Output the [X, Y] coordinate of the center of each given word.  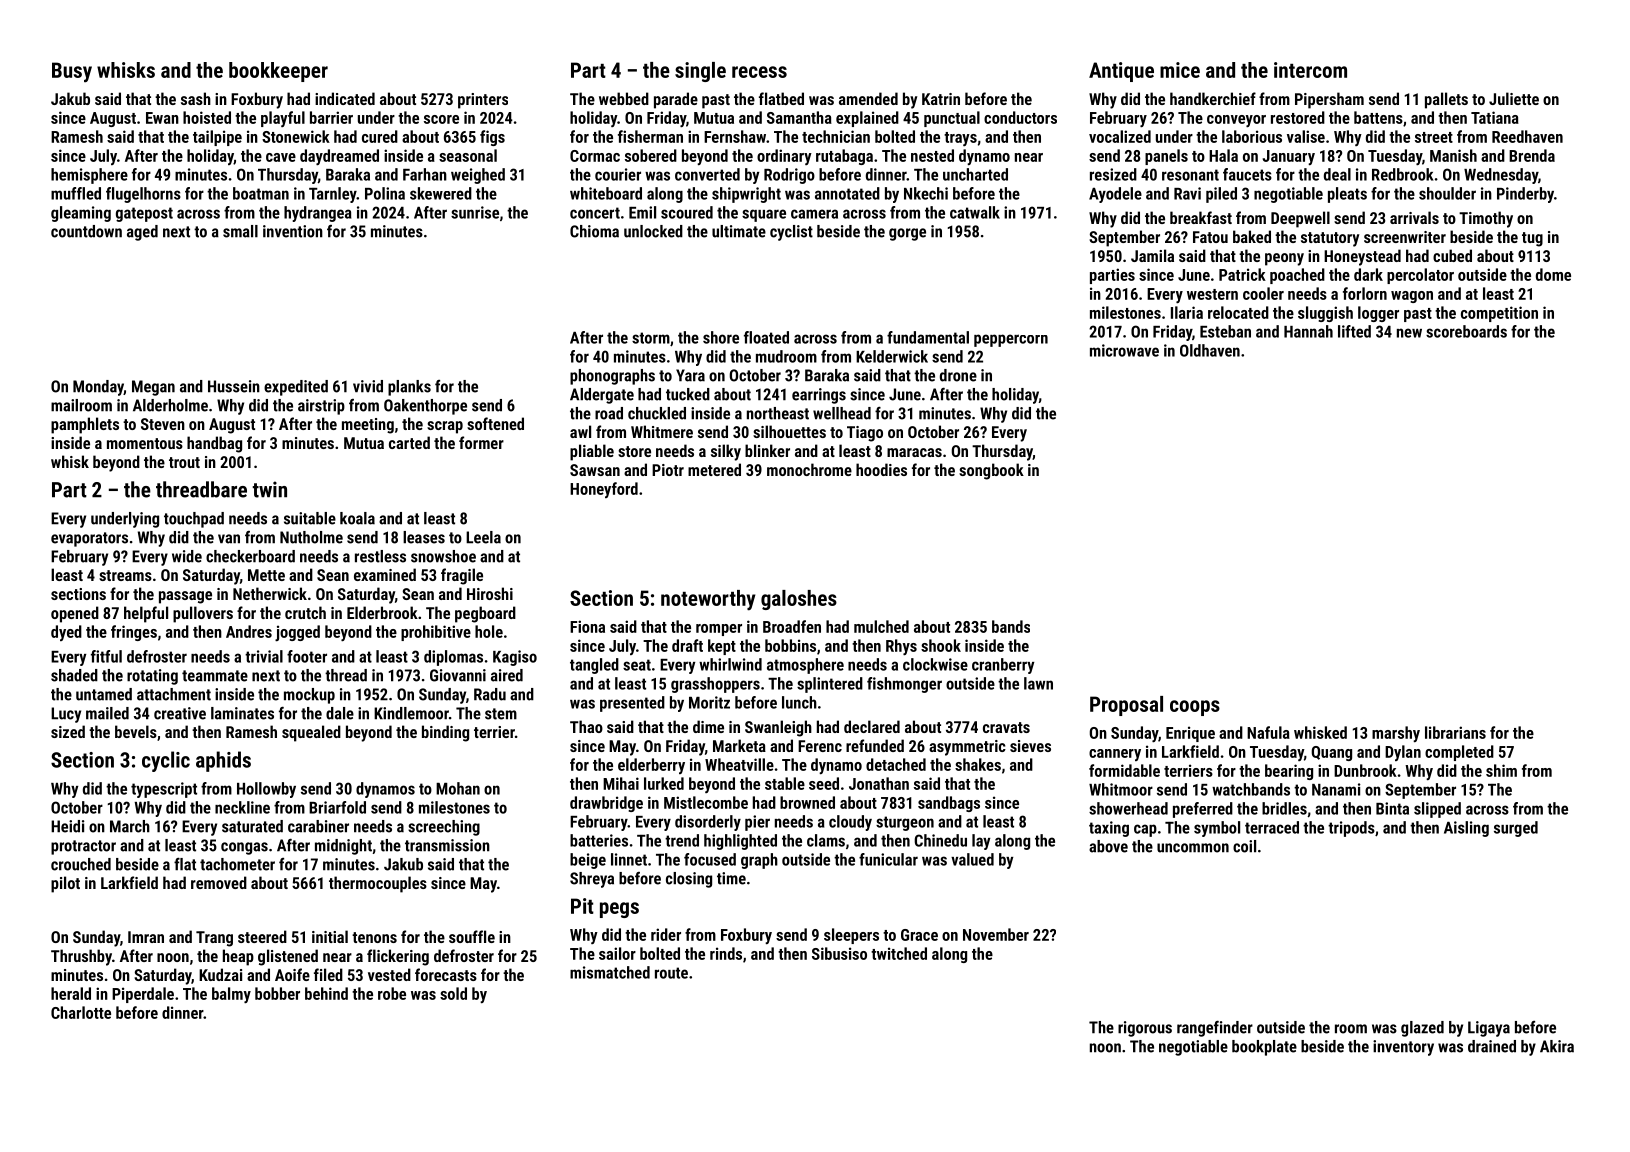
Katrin [941, 99]
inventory [1403, 1048]
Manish [1453, 155]
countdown [86, 231]
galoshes [799, 600]
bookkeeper [278, 72]
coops [1195, 708]
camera [814, 214]
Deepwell [1300, 219]
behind [326, 993]
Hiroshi [490, 593]
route [671, 973]
